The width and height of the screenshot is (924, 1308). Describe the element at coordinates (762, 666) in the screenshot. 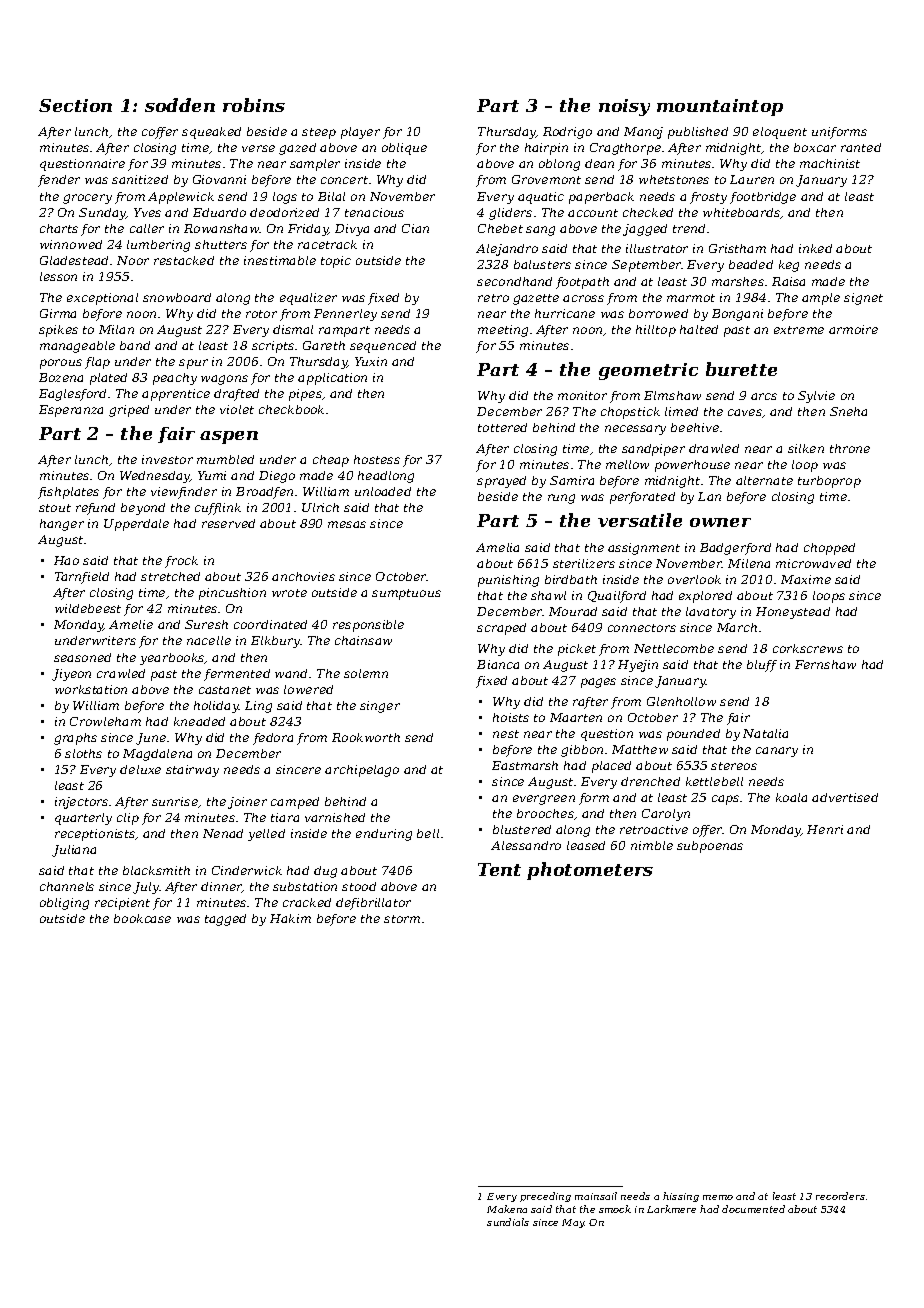

I see `bluff` at that location.
